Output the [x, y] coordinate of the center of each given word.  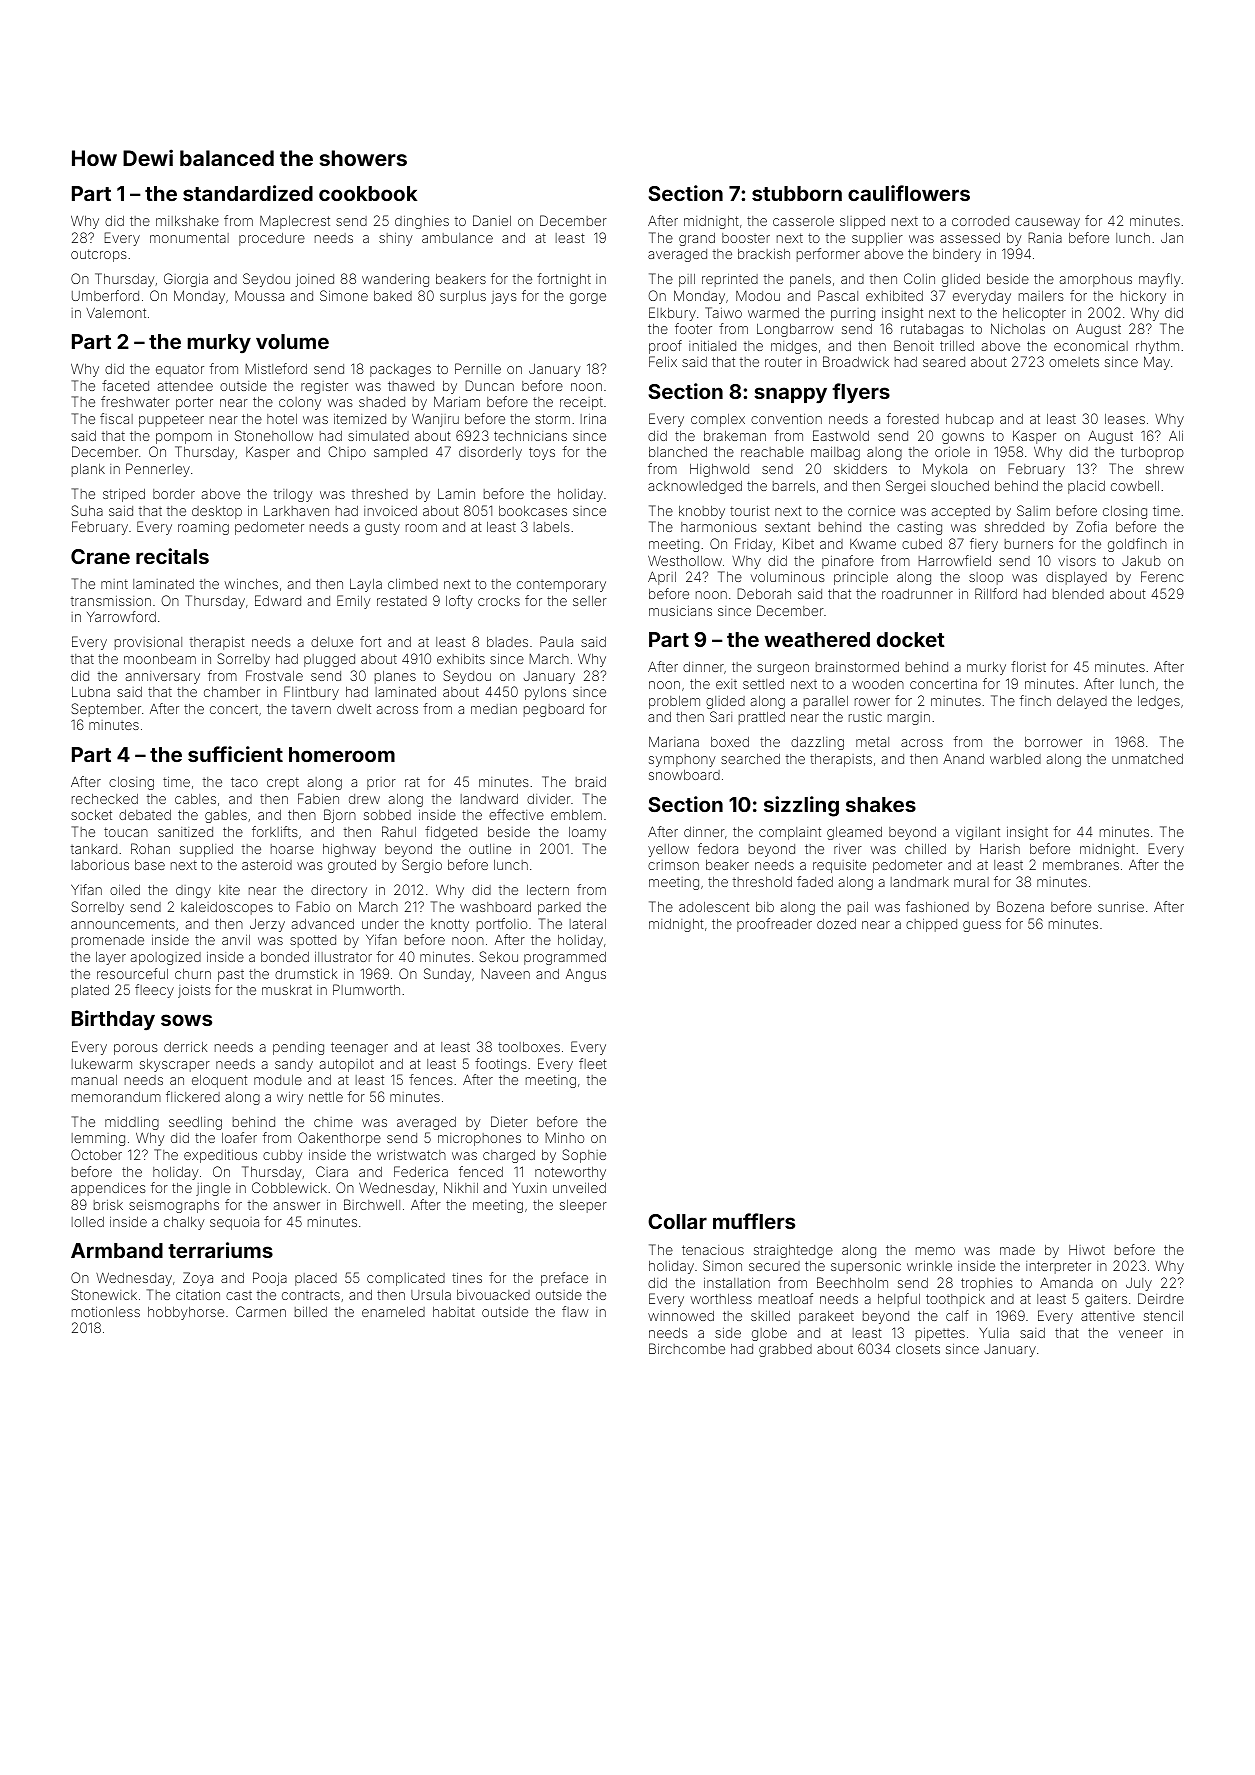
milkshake [187, 221]
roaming [203, 528]
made [1017, 1250]
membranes [1081, 865]
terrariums [220, 1250]
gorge [588, 298]
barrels [794, 486]
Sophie [584, 1156]
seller [590, 601]
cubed [922, 544]
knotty [450, 925]
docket [911, 639]
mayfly [1160, 280]
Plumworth [366, 989]
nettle [326, 1097]
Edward [278, 600]
